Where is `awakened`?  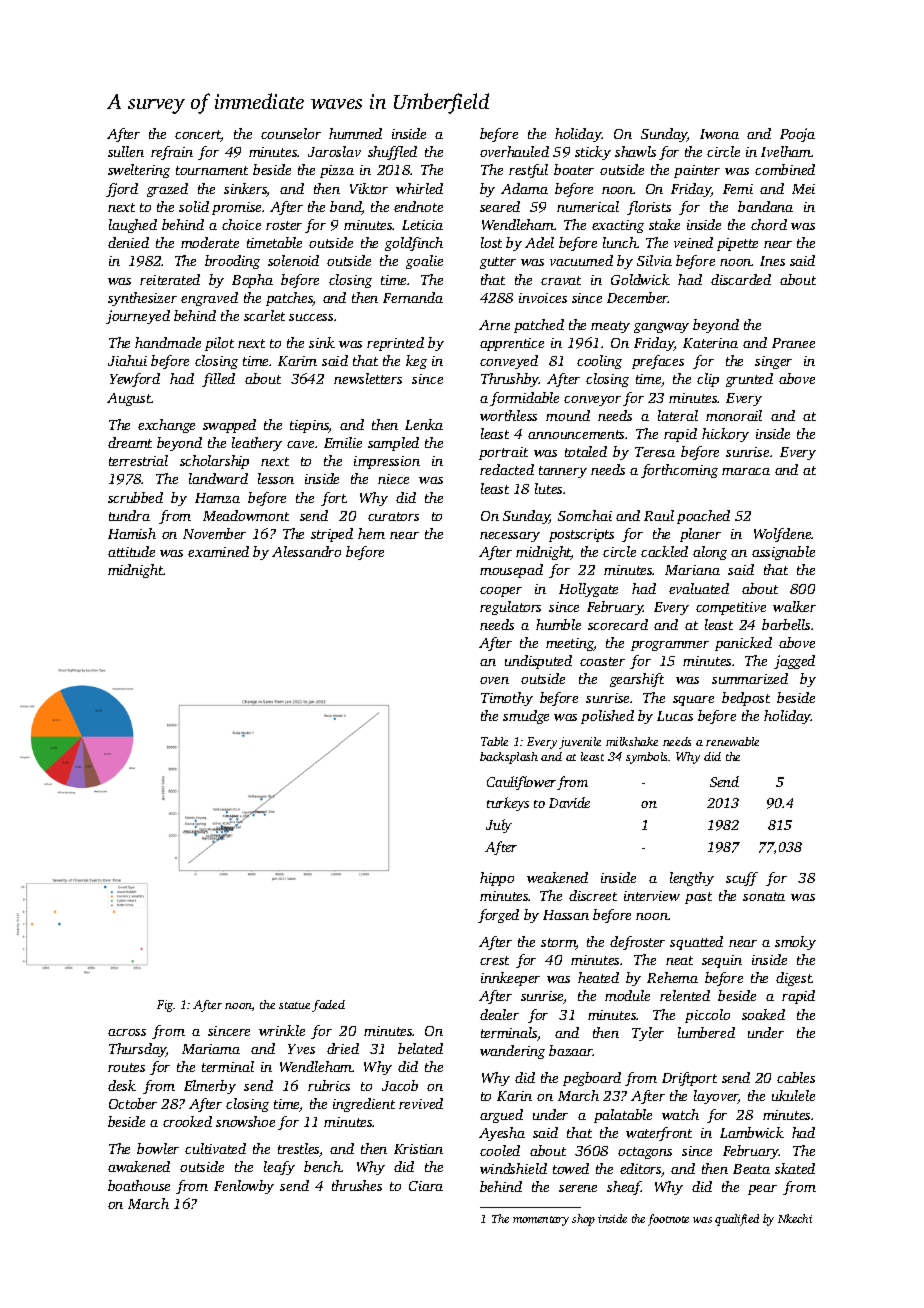
awakened is located at coordinates (139, 1166).
